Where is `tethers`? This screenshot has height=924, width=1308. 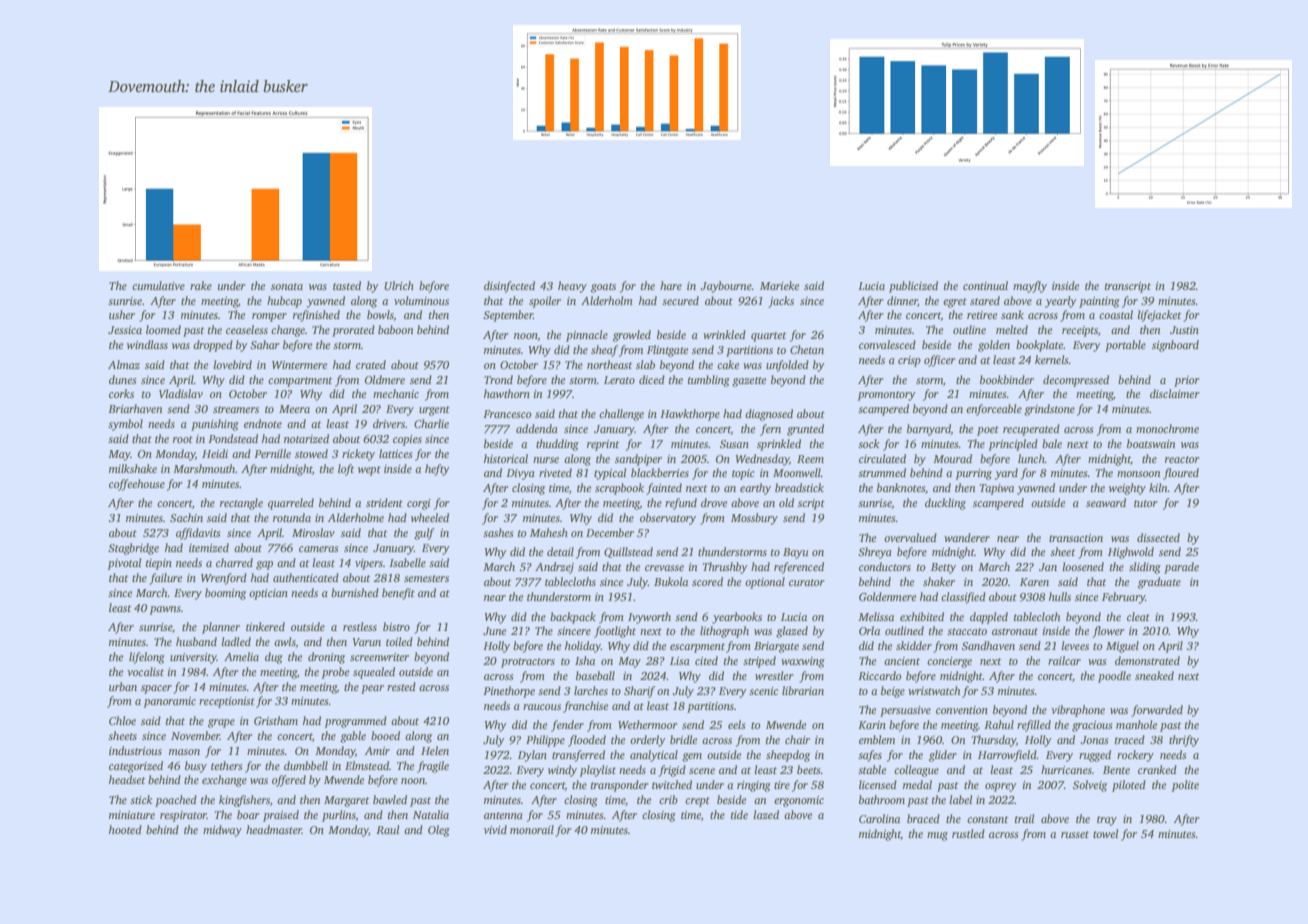
tethers is located at coordinates (226, 765).
